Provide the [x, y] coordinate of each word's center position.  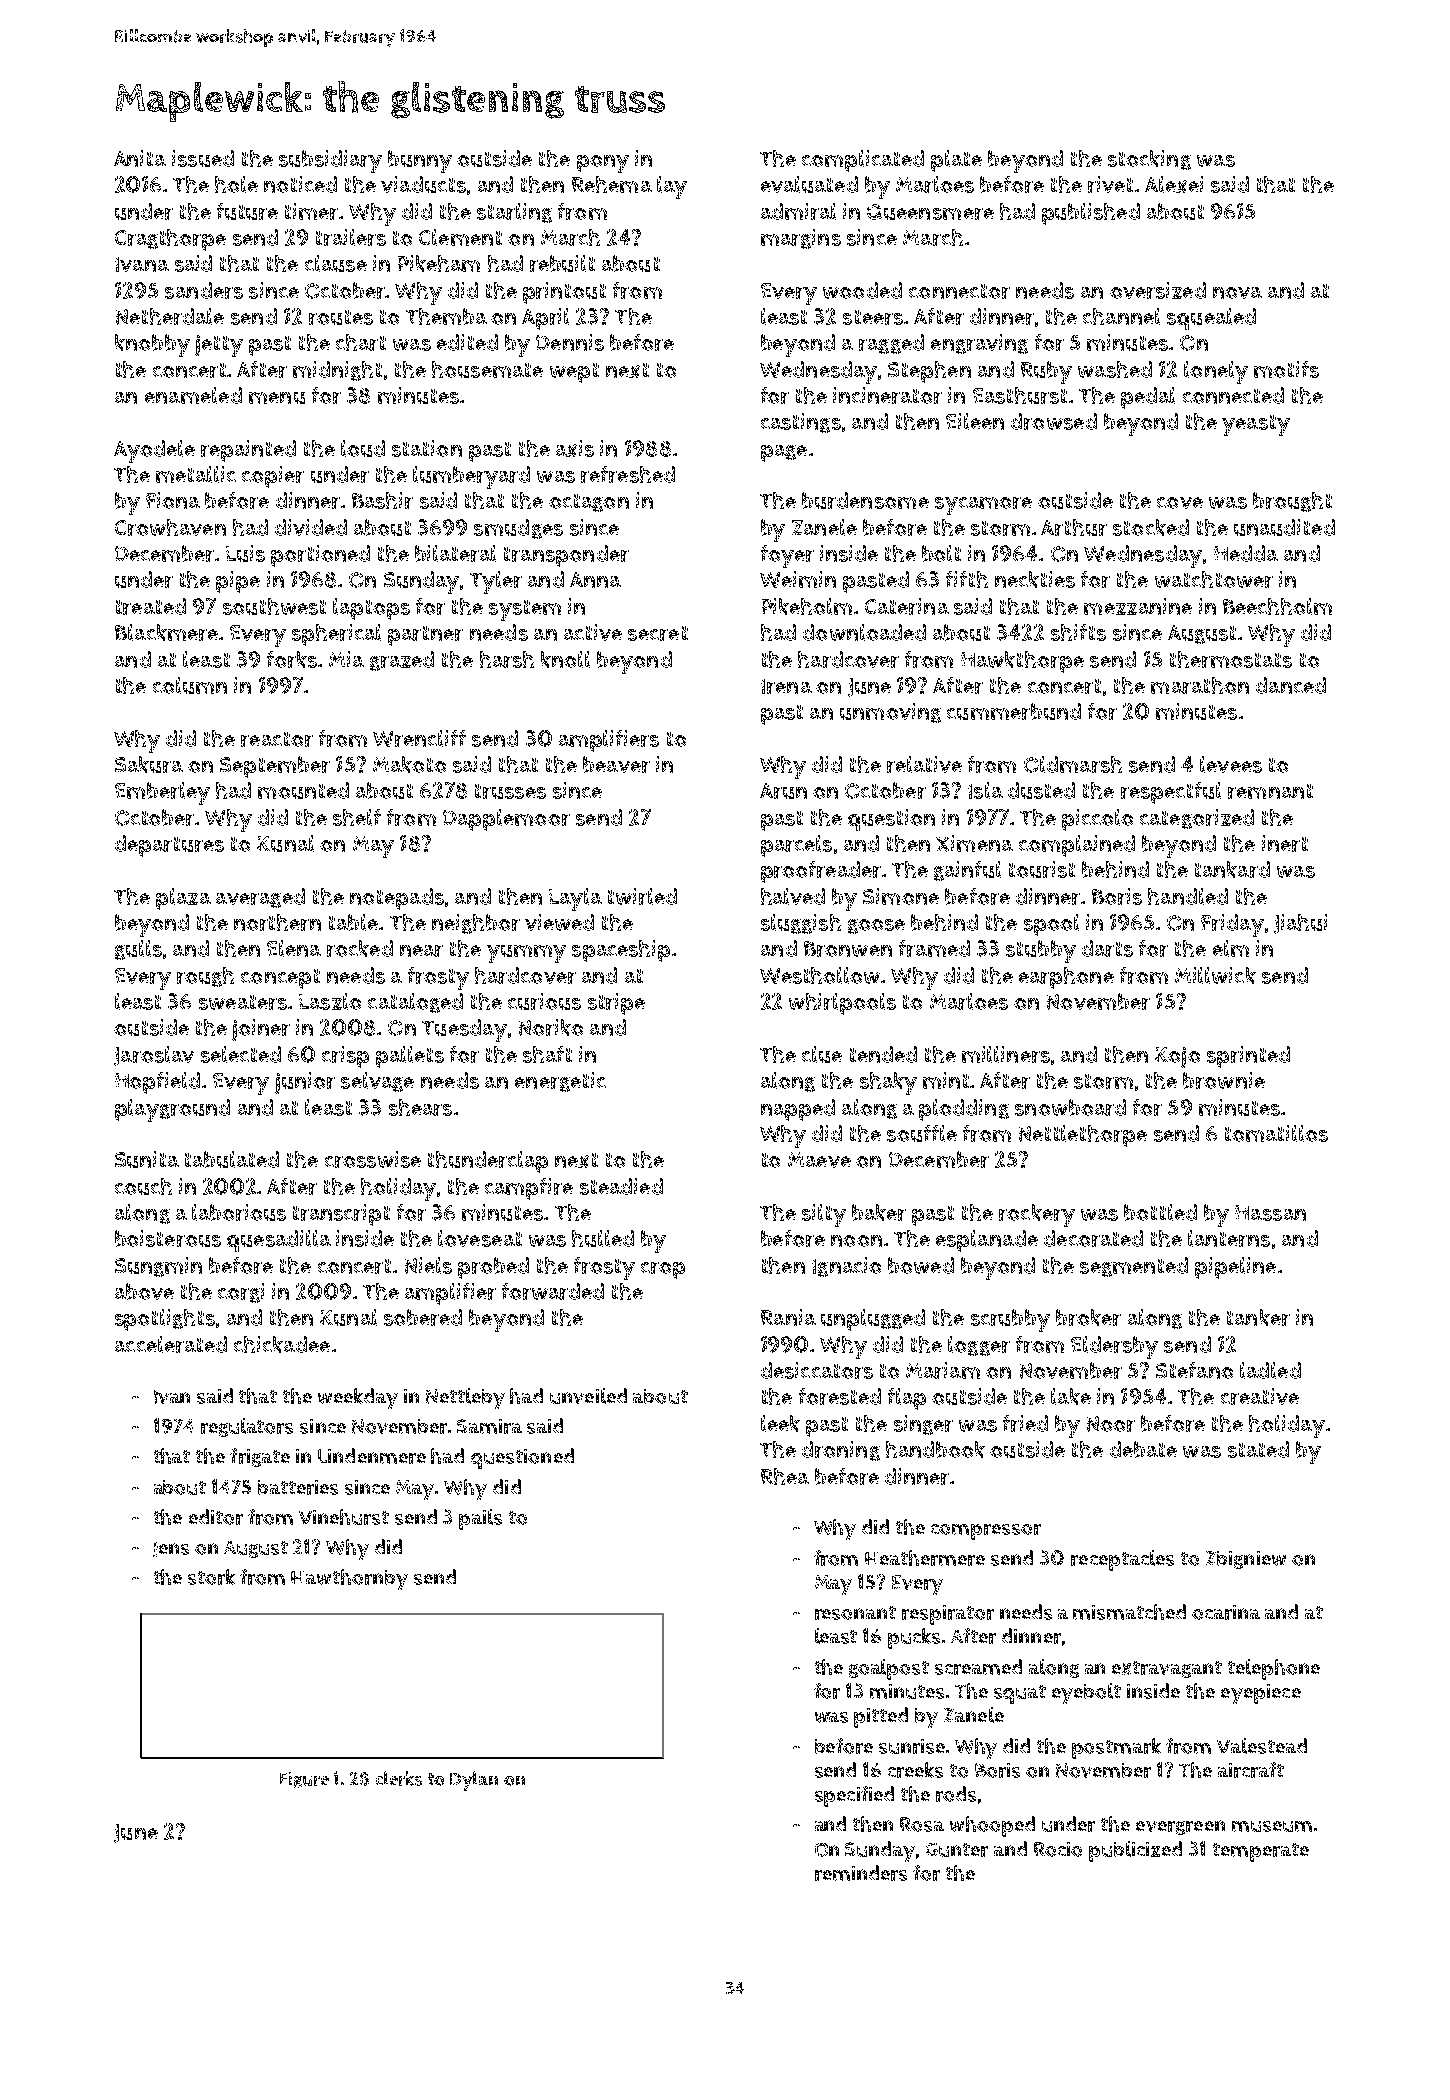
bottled [1160, 1212]
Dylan [474, 1781]
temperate [1261, 1852]
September [275, 767]
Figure [304, 1780]
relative [924, 764]
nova [1237, 293]
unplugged [873, 1320]
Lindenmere [372, 1456]
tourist [1042, 869]
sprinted [1248, 1057]
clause [336, 263]
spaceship [621, 951]
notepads [397, 899]
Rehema [612, 184]
